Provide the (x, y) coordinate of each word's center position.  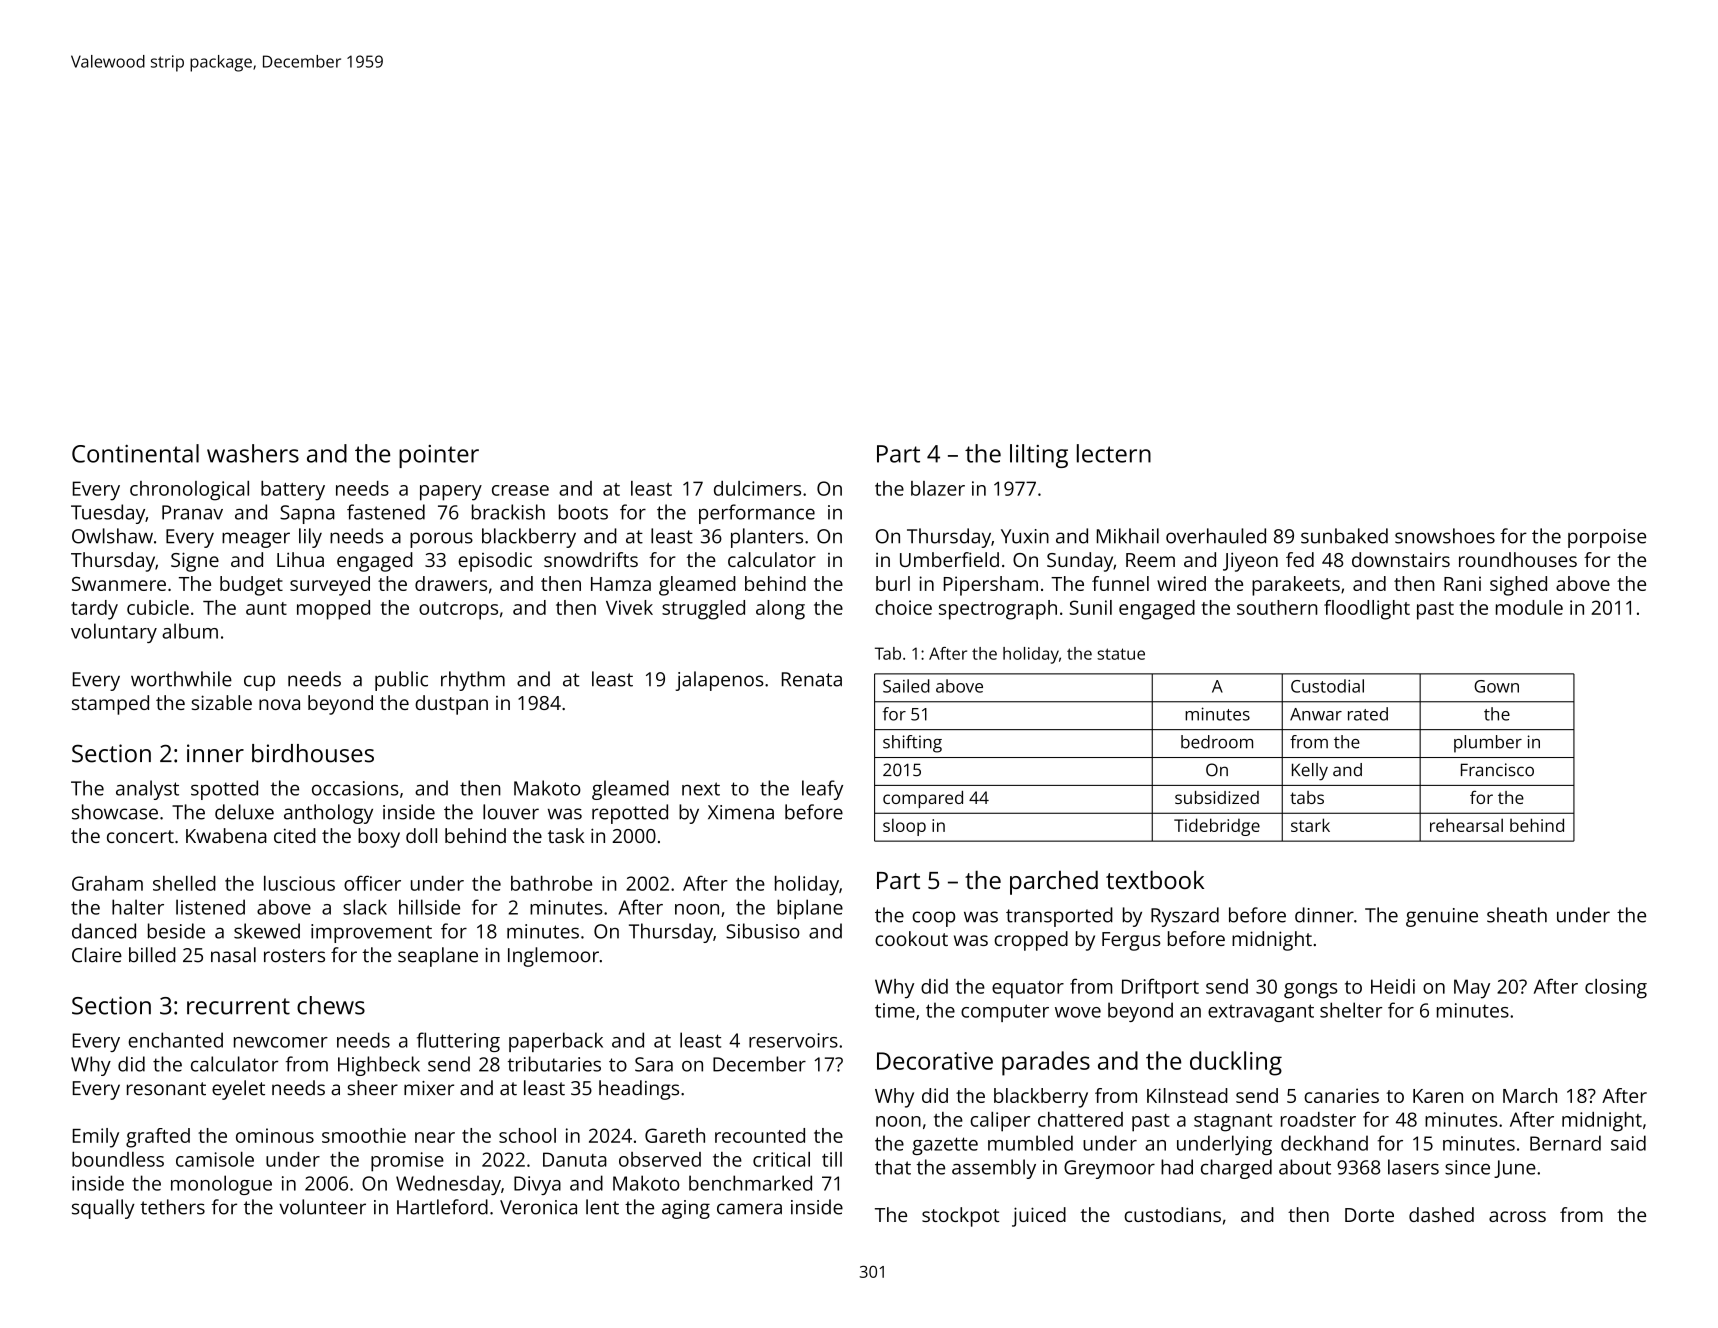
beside (176, 931)
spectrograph (998, 610)
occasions (355, 788)
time (895, 1010)
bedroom (1217, 742)
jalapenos (720, 681)
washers (253, 453)
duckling (1236, 1063)
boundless (118, 1159)
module (1529, 607)
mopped (333, 610)
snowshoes (1445, 536)
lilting (1039, 456)
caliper (1000, 1122)
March (1530, 1095)
